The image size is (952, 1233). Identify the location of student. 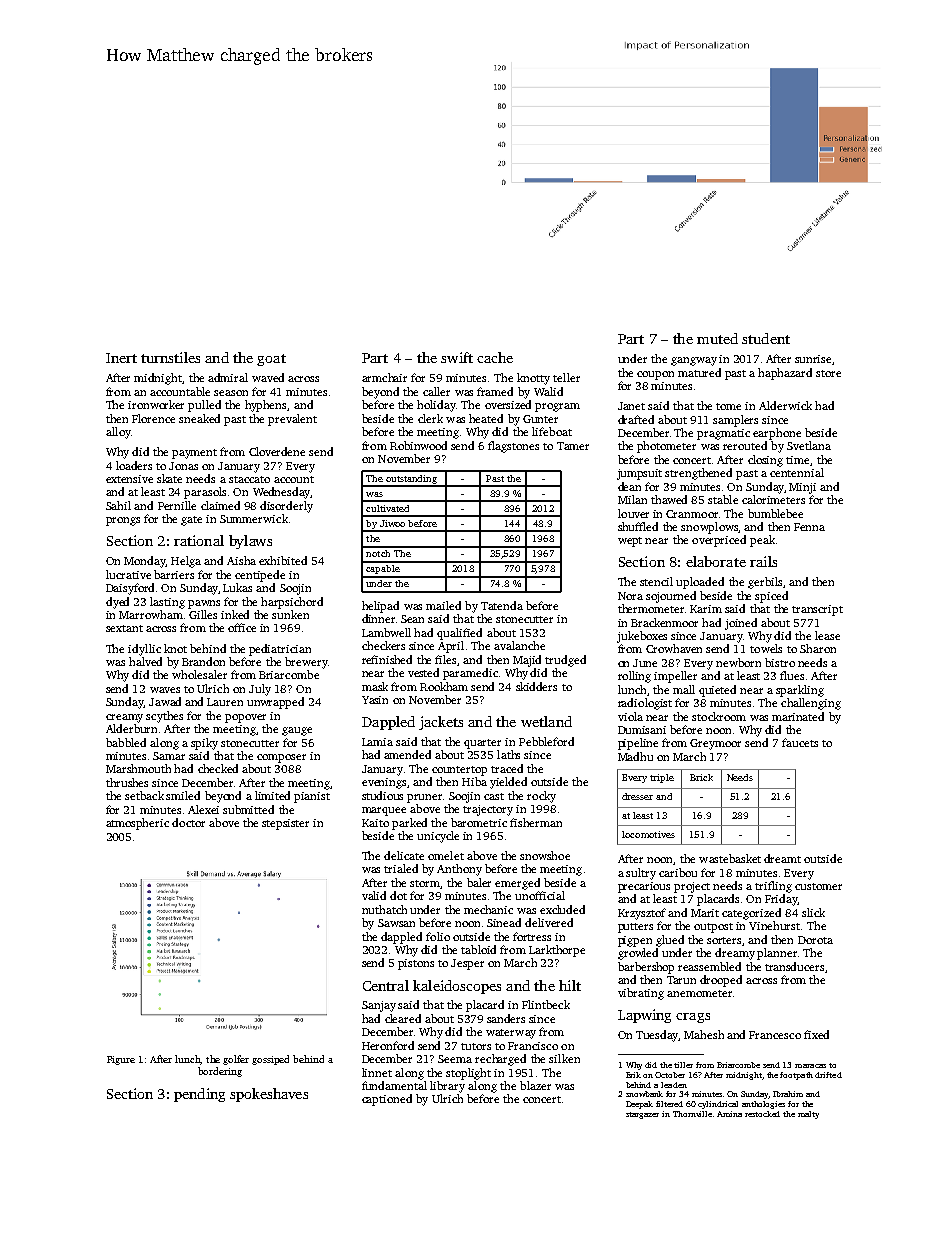
(766, 338).
